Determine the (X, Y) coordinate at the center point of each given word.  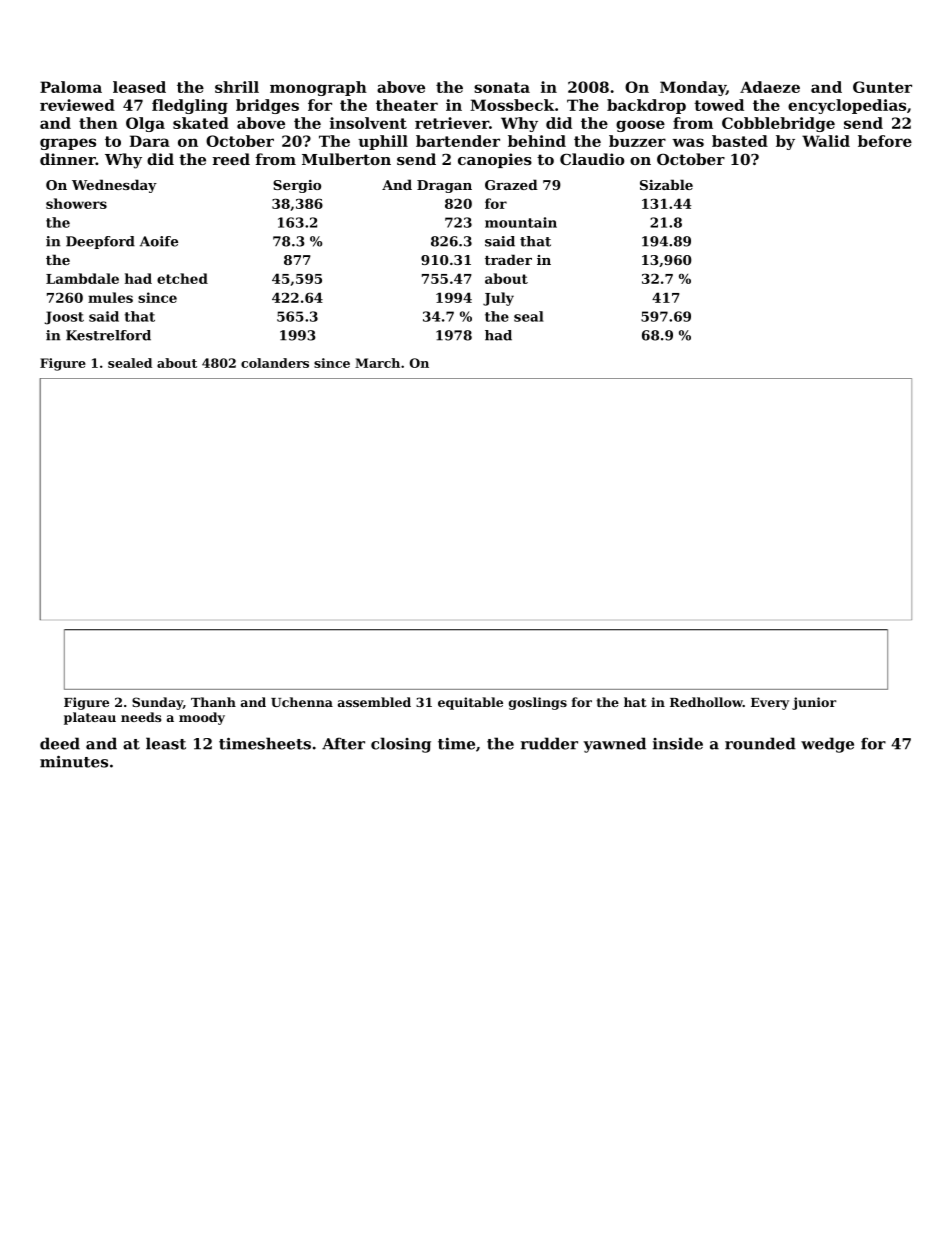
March (377, 363)
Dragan (444, 186)
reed (231, 159)
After (343, 743)
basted (740, 141)
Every (770, 704)
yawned (614, 745)
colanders (275, 363)
